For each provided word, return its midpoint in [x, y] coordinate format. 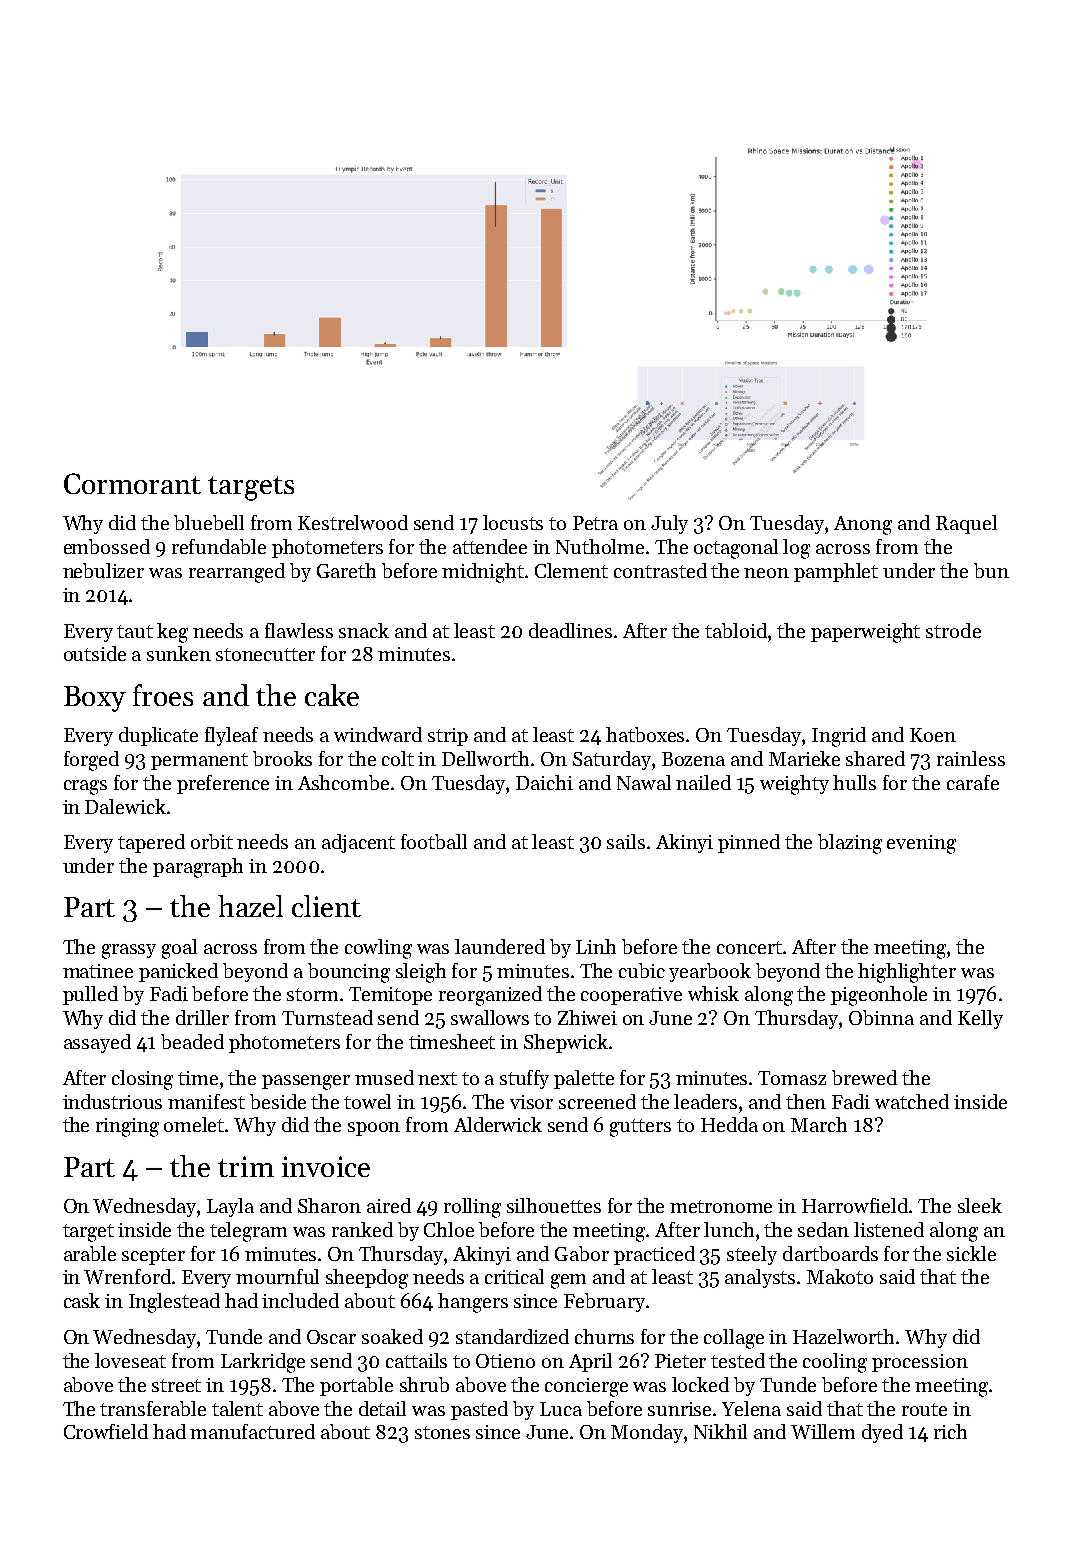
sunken [179, 653]
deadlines [570, 630]
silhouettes [554, 1205]
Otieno [505, 1361]
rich [950, 1431]
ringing [127, 1127]
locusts [513, 522]
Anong [863, 525]
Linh [596, 946]
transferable [153, 1408]
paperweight [865, 633]
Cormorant [132, 483]
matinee [98, 971]
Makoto [840, 1276]
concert [749, 947]
